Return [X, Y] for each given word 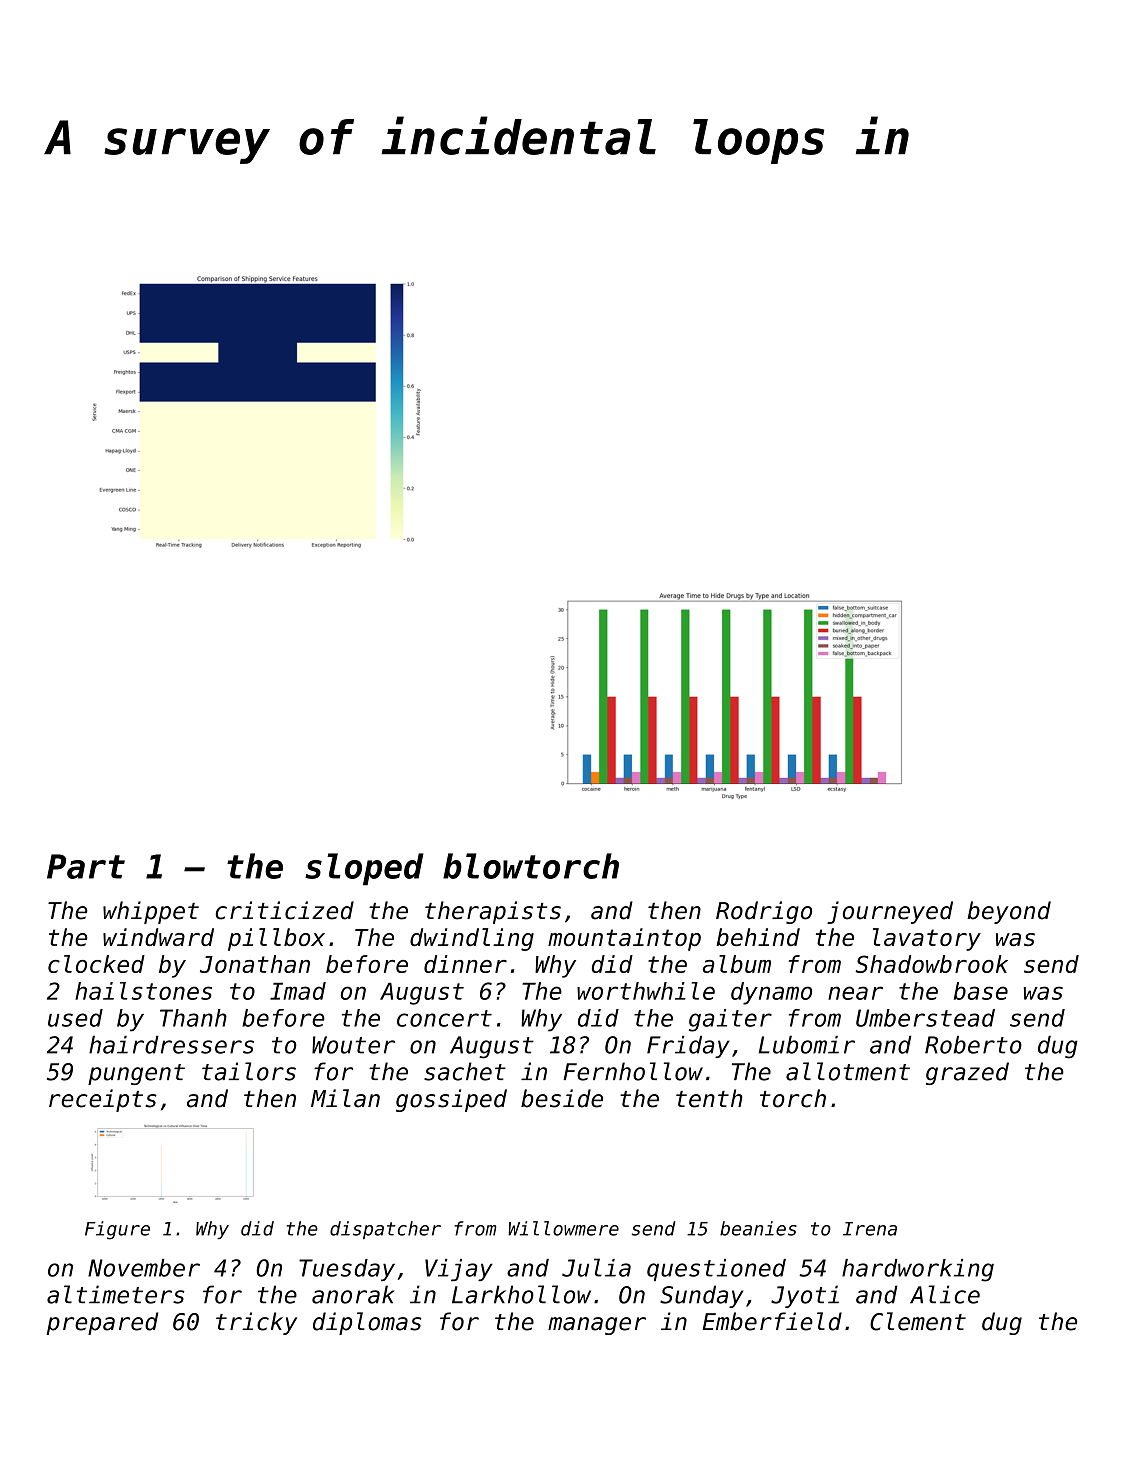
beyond [1009, 912]
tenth [709, 1098]
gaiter [730, 1020]
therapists [493, 912]
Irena [870, 1229]
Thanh [193, 1018]
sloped [364, 869]
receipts [103, 1100]
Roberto [973, 1045]
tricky [256, 1323]
